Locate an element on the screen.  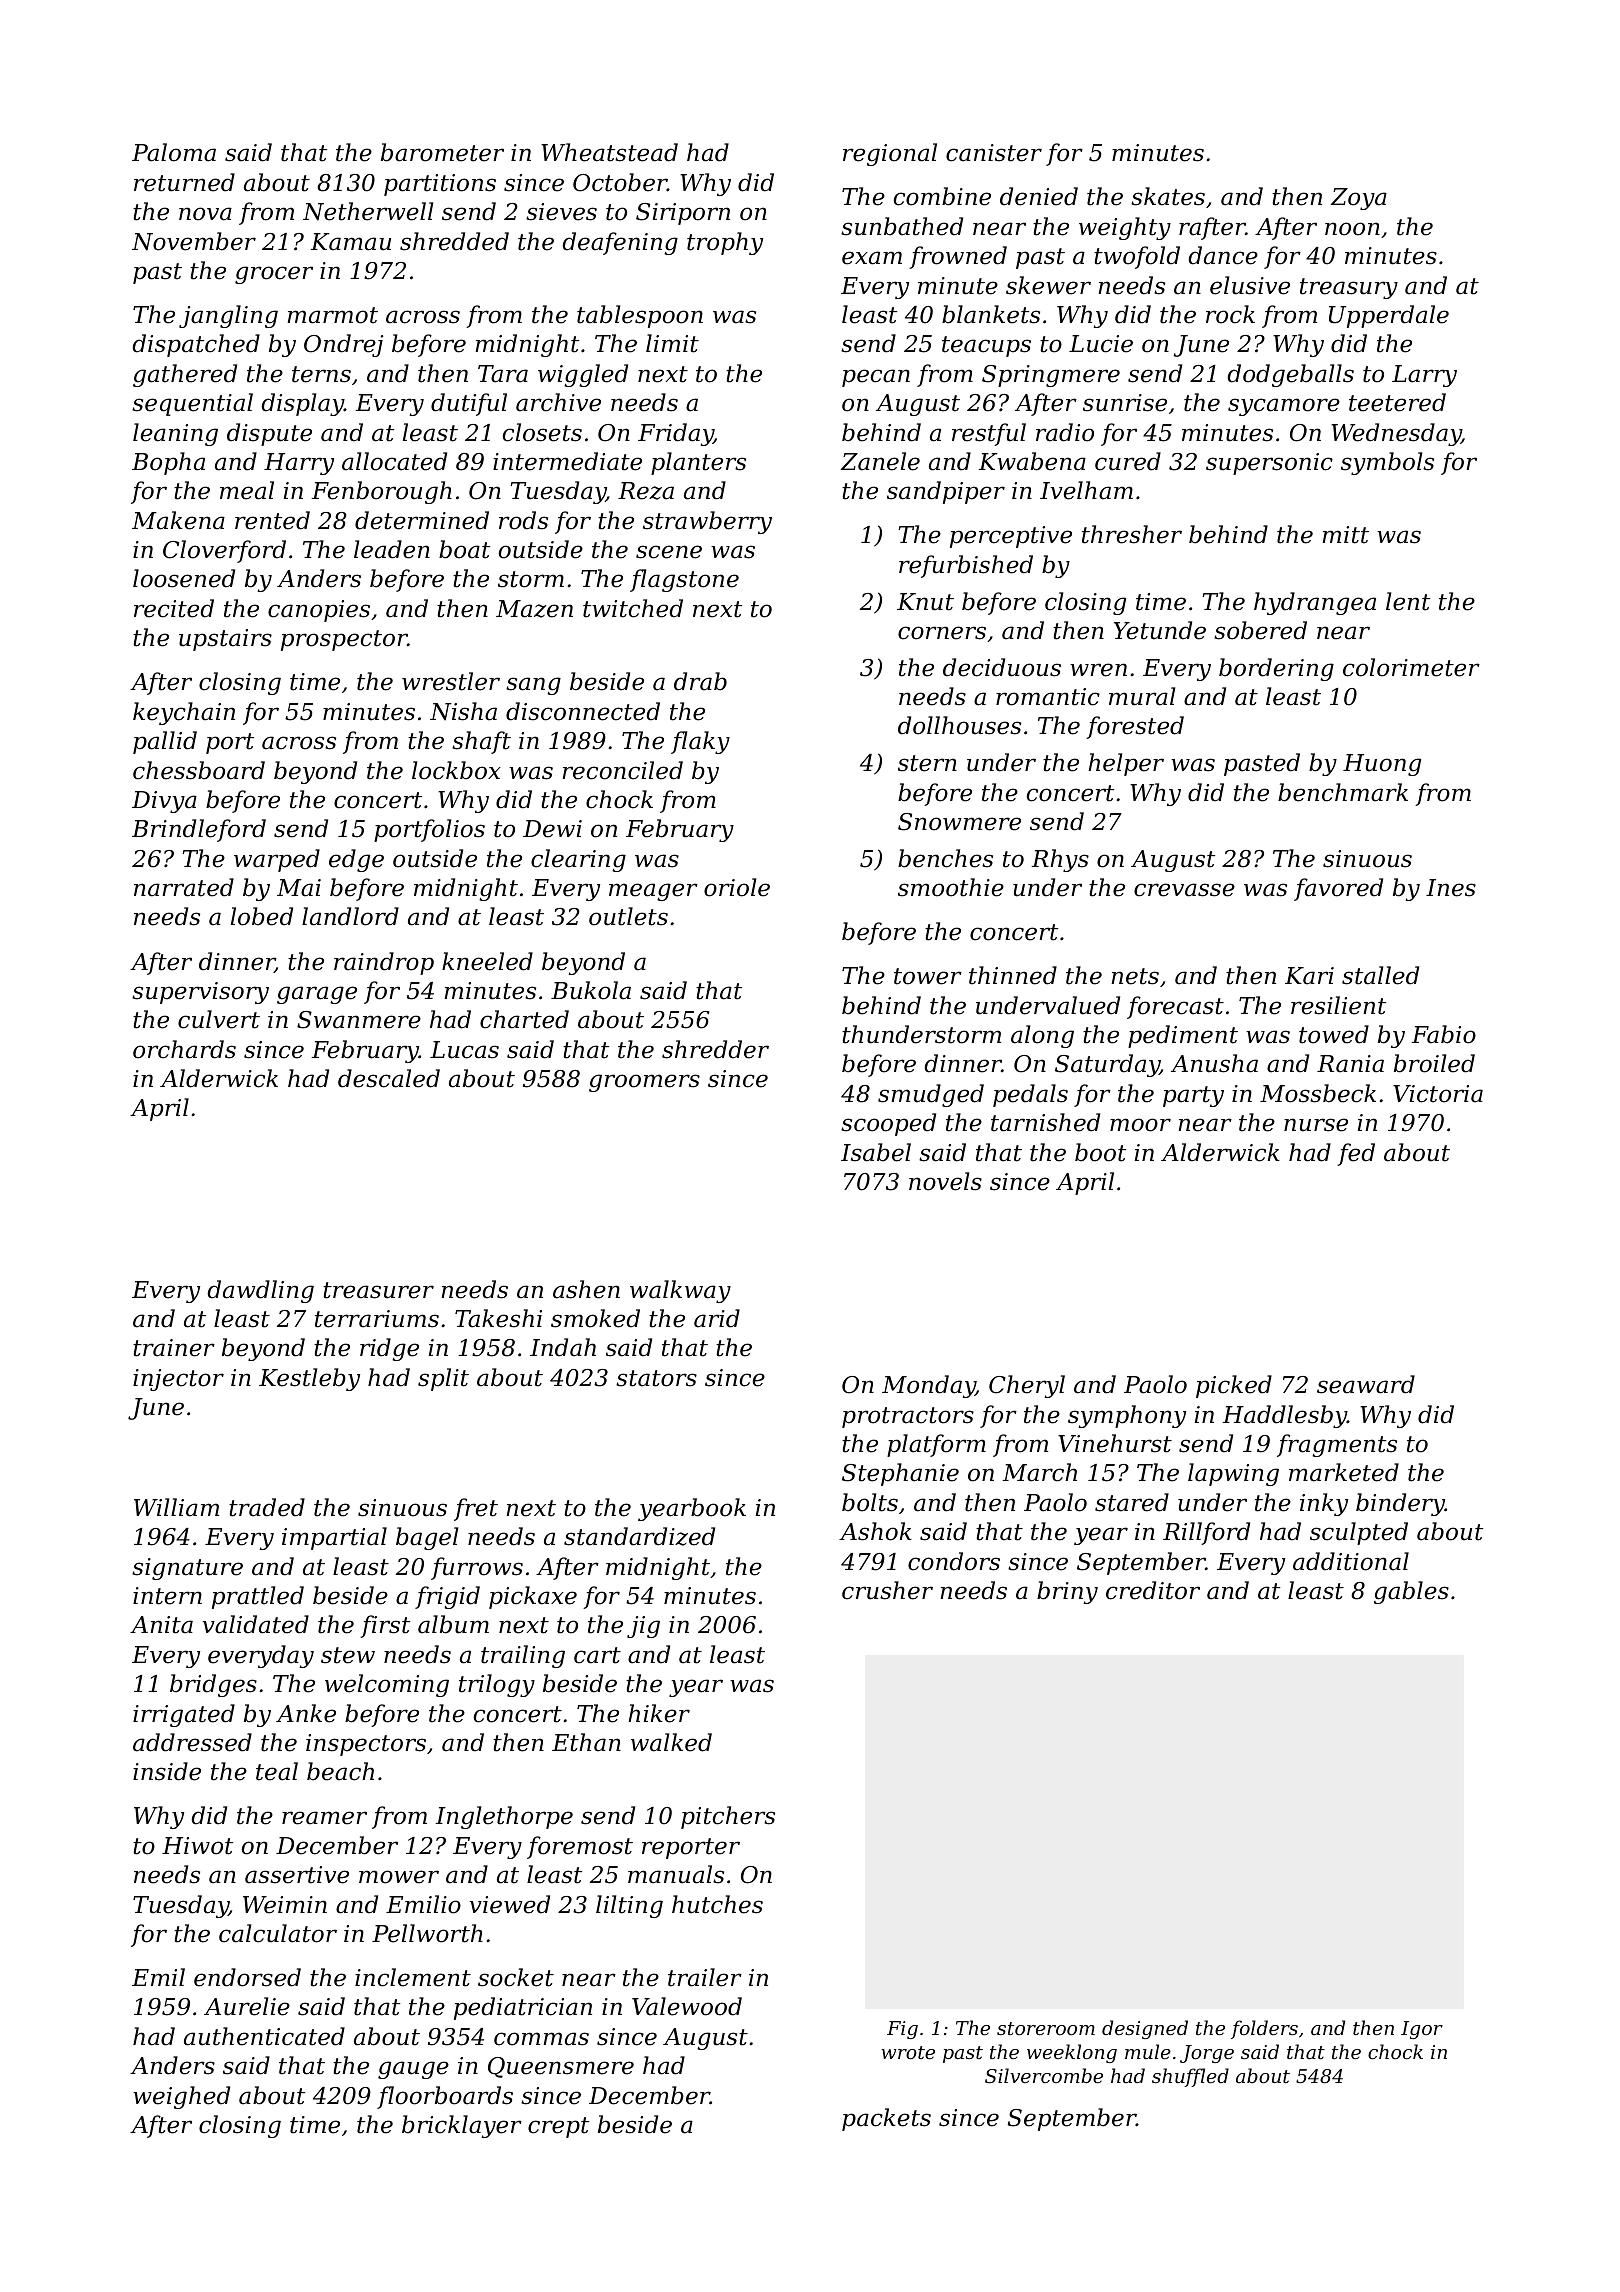
Hiwot is located at coordinates (197, 1846).
